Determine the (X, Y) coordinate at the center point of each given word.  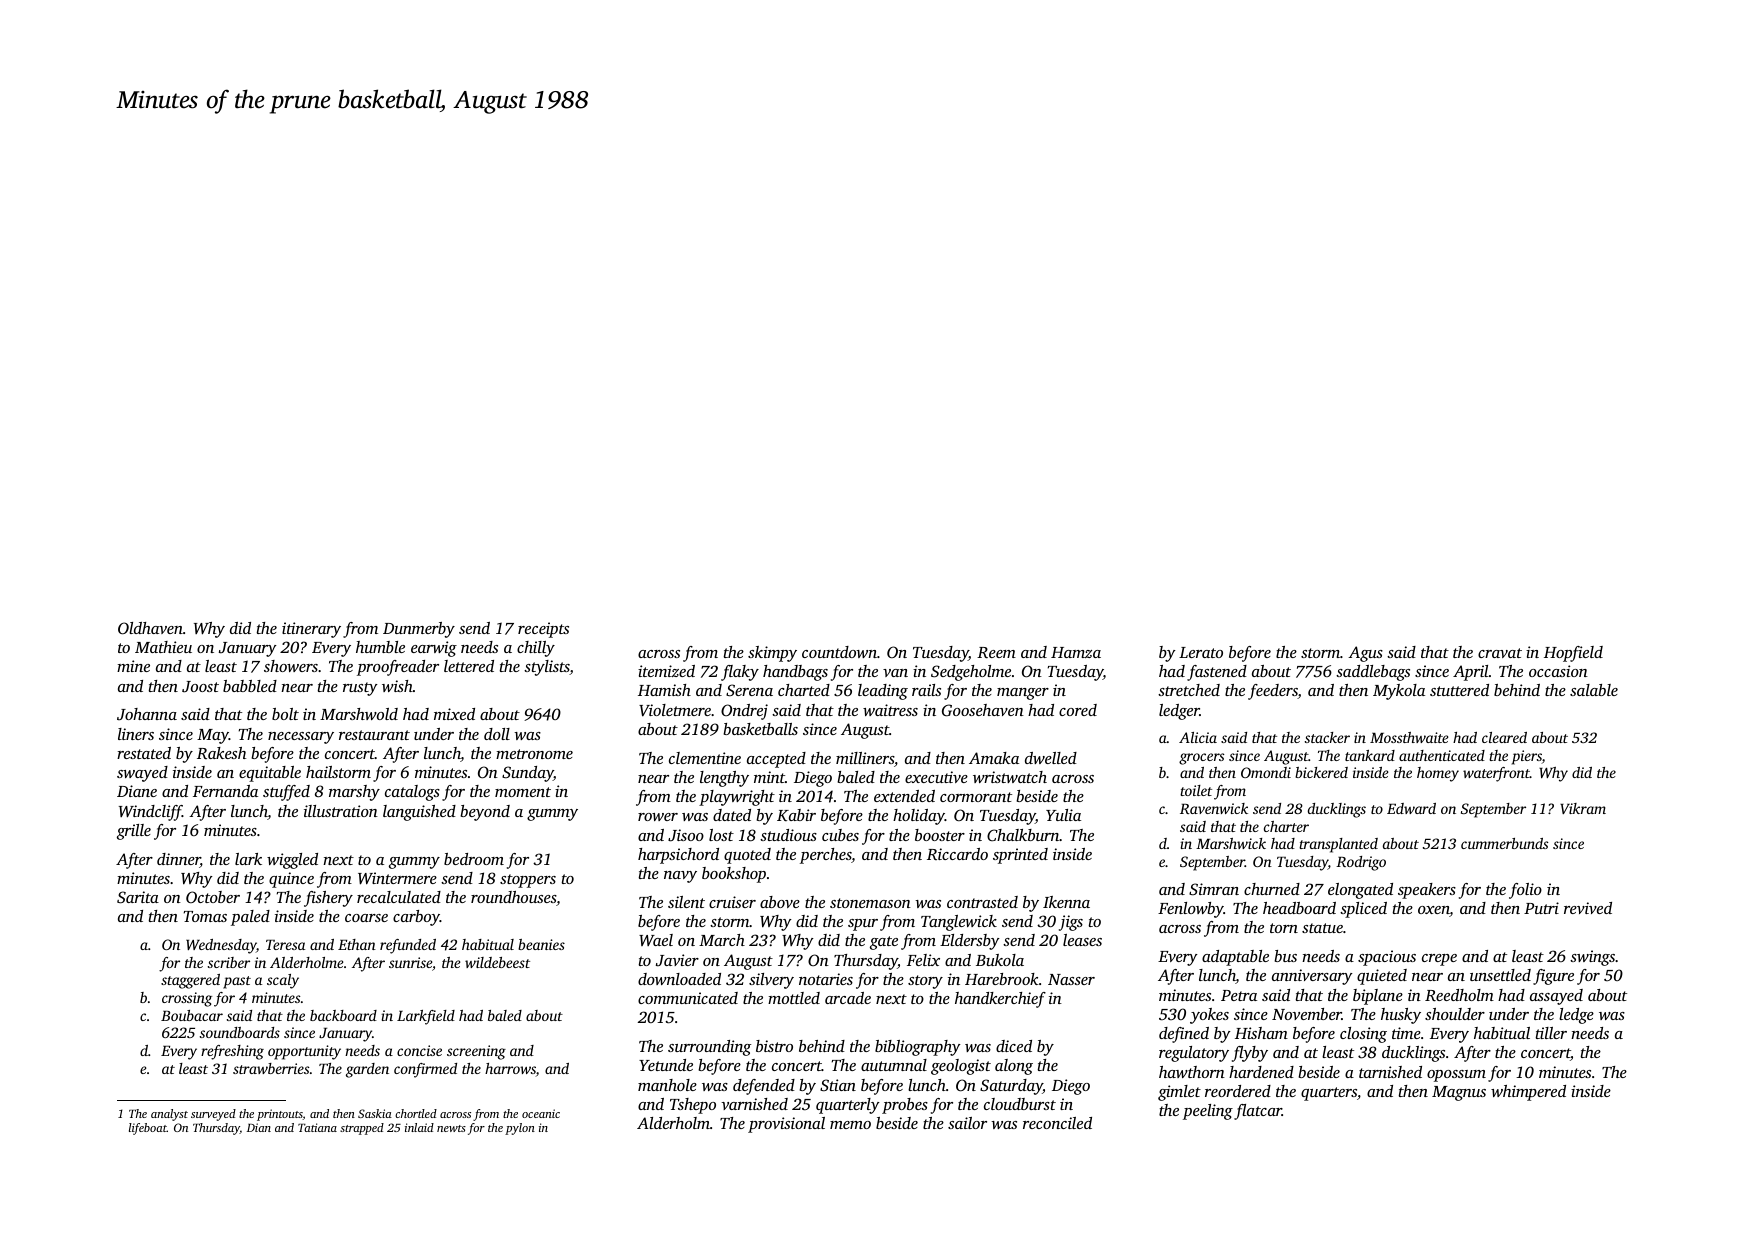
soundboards (240, 1032)
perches (826, 856)
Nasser (1071, 979)
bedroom (474, 859)
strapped (362, 1129)
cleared (1504, 737)
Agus (1365, 654)
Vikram (1583, 808)
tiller (1551, 1033)
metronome (534, 754)
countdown (839, 652)
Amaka (994, 758)
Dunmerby (419, 630)
